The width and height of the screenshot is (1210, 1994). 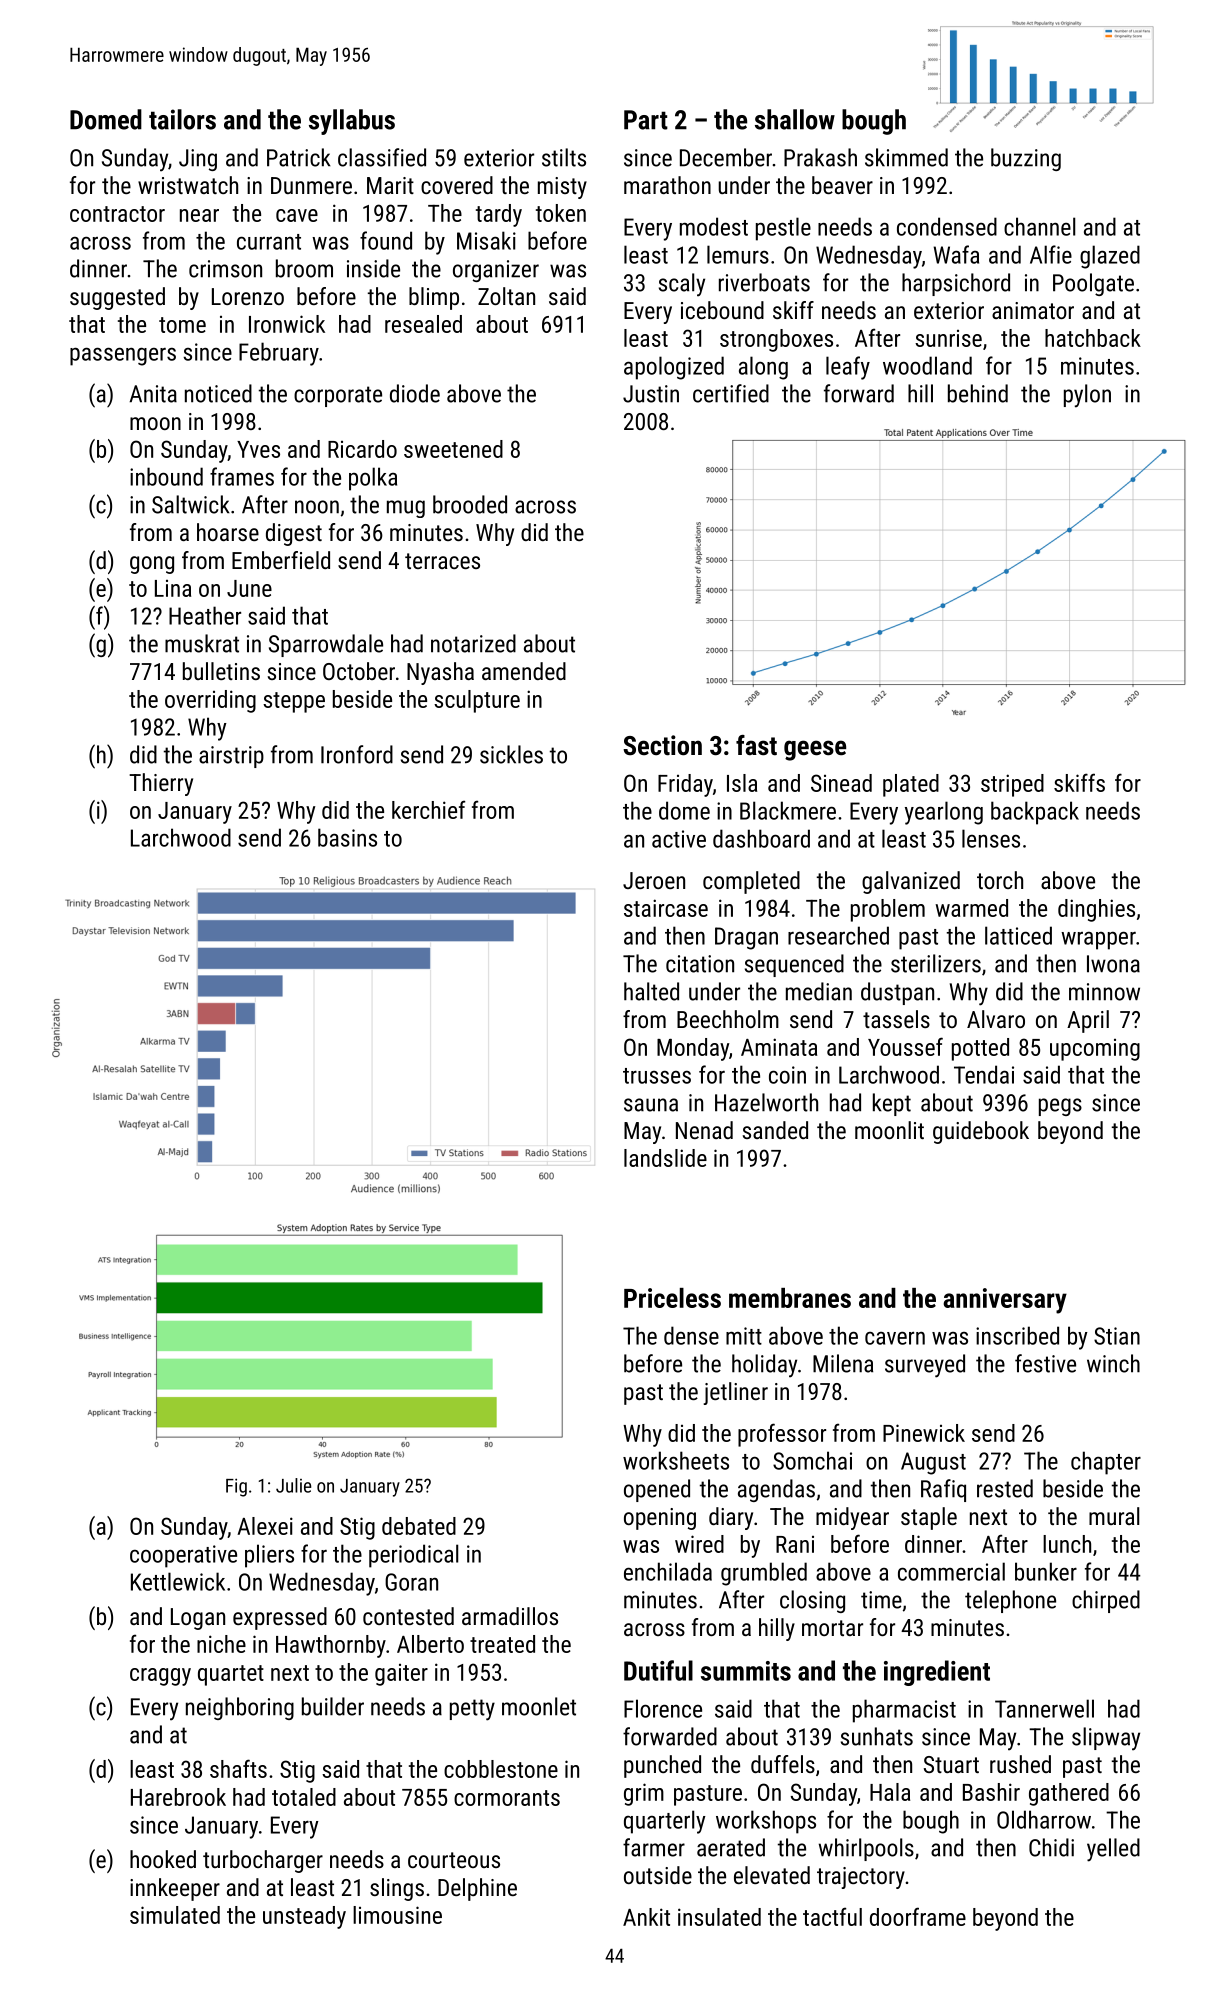 I want to click on sauna, so click(x=651, y=1105).
